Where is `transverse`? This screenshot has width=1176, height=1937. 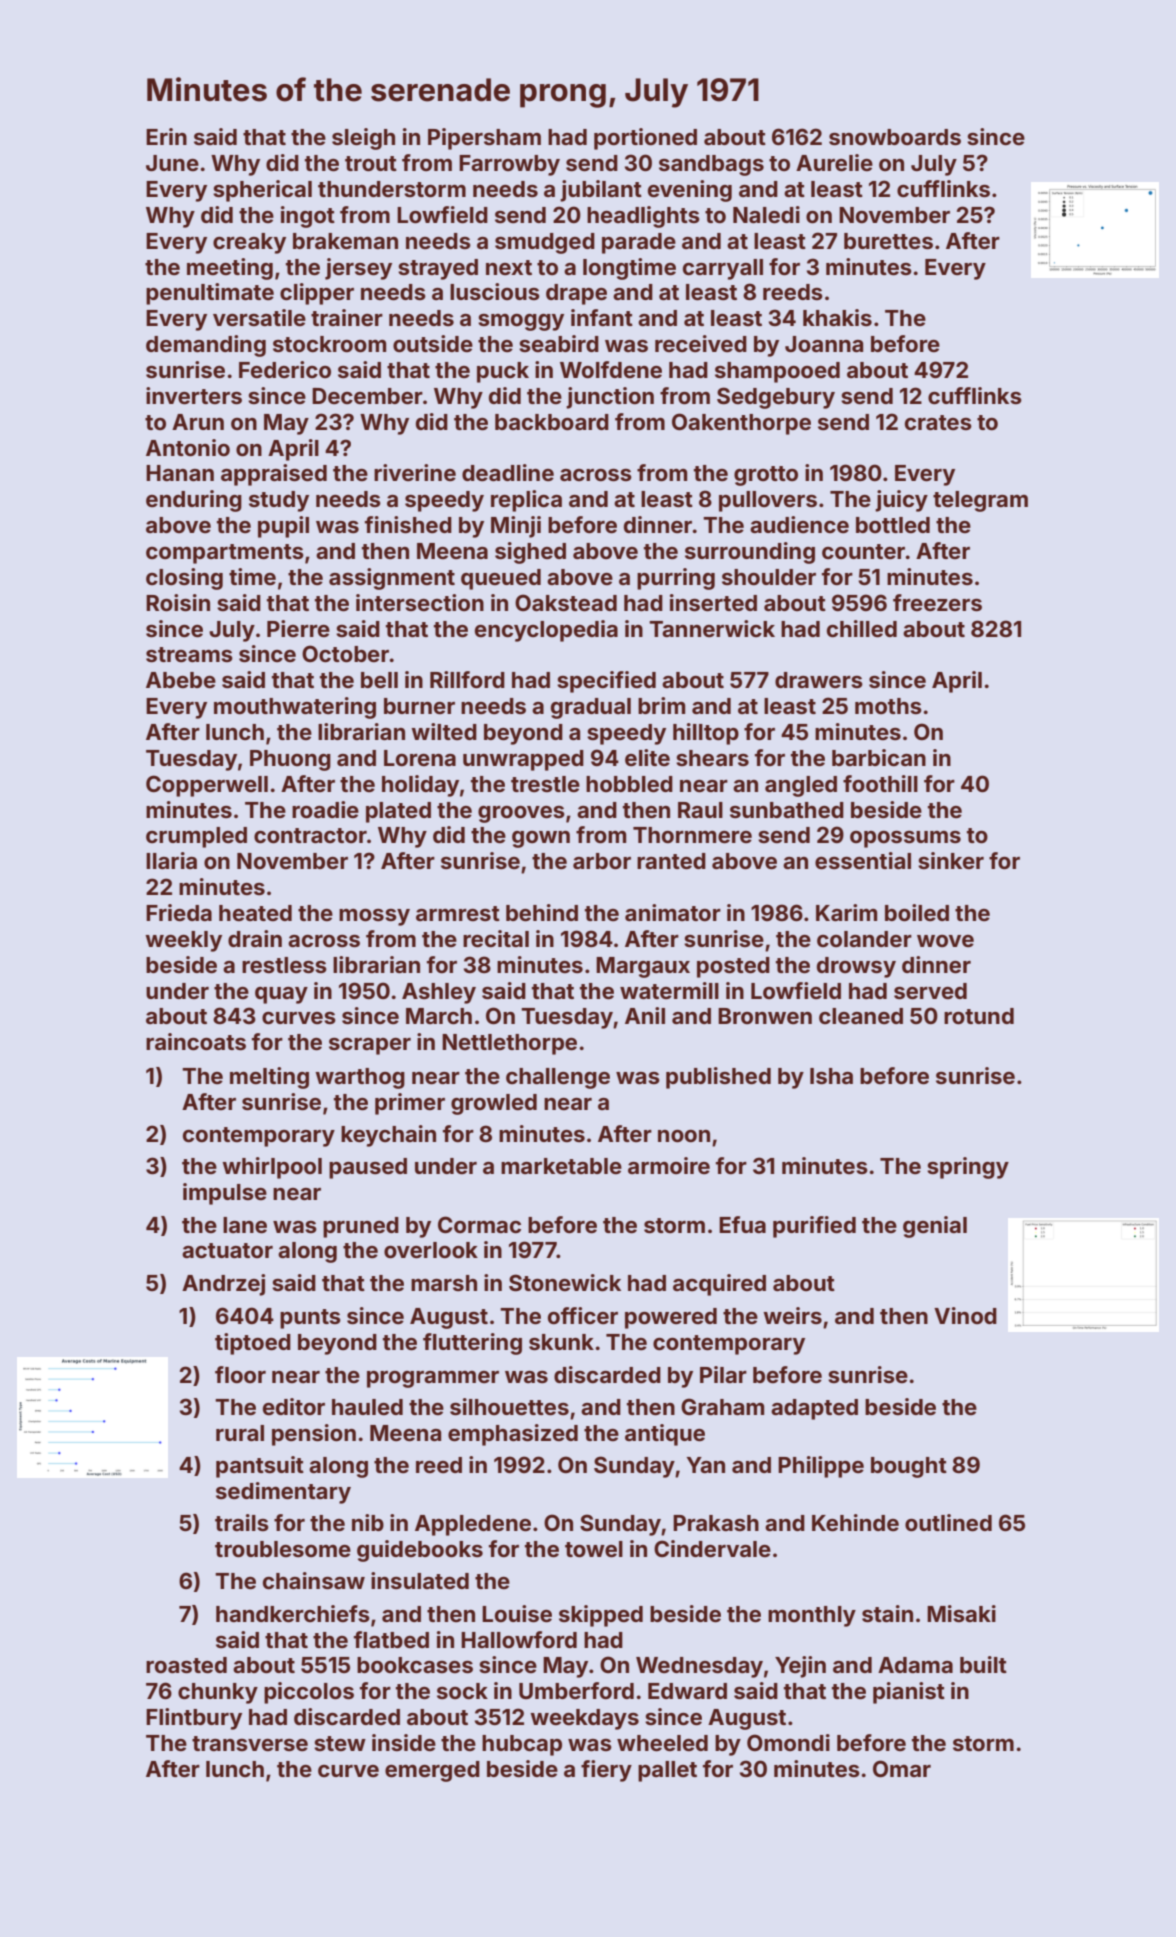
transverse is located at coordinates (250, 1743).
